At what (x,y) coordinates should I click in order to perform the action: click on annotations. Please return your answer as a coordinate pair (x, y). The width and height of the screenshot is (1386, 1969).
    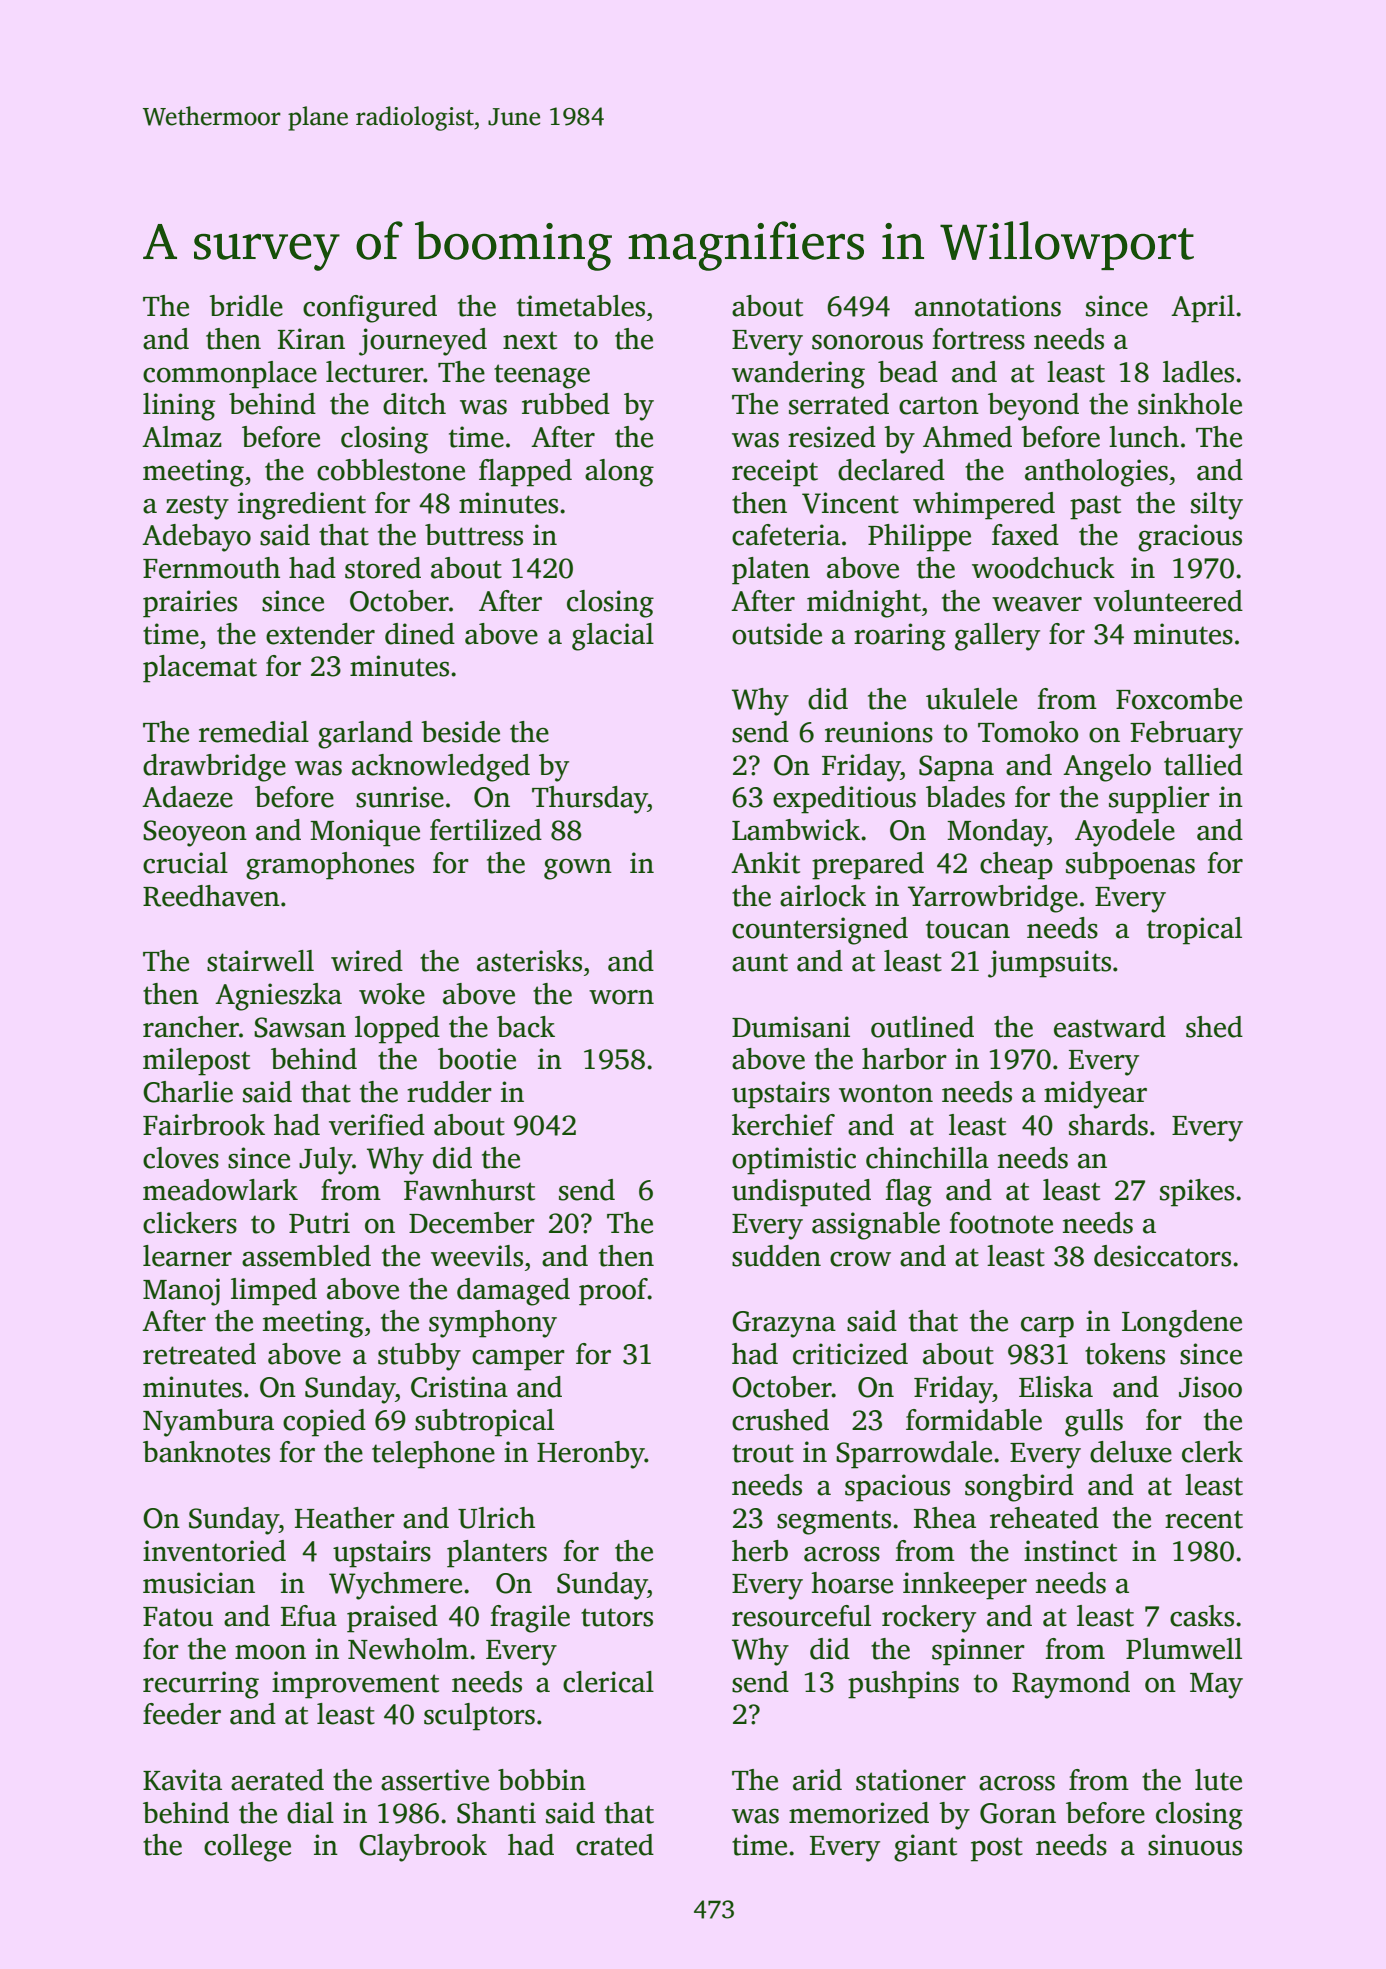
    Looking at the image, I should click on (988, 306).
